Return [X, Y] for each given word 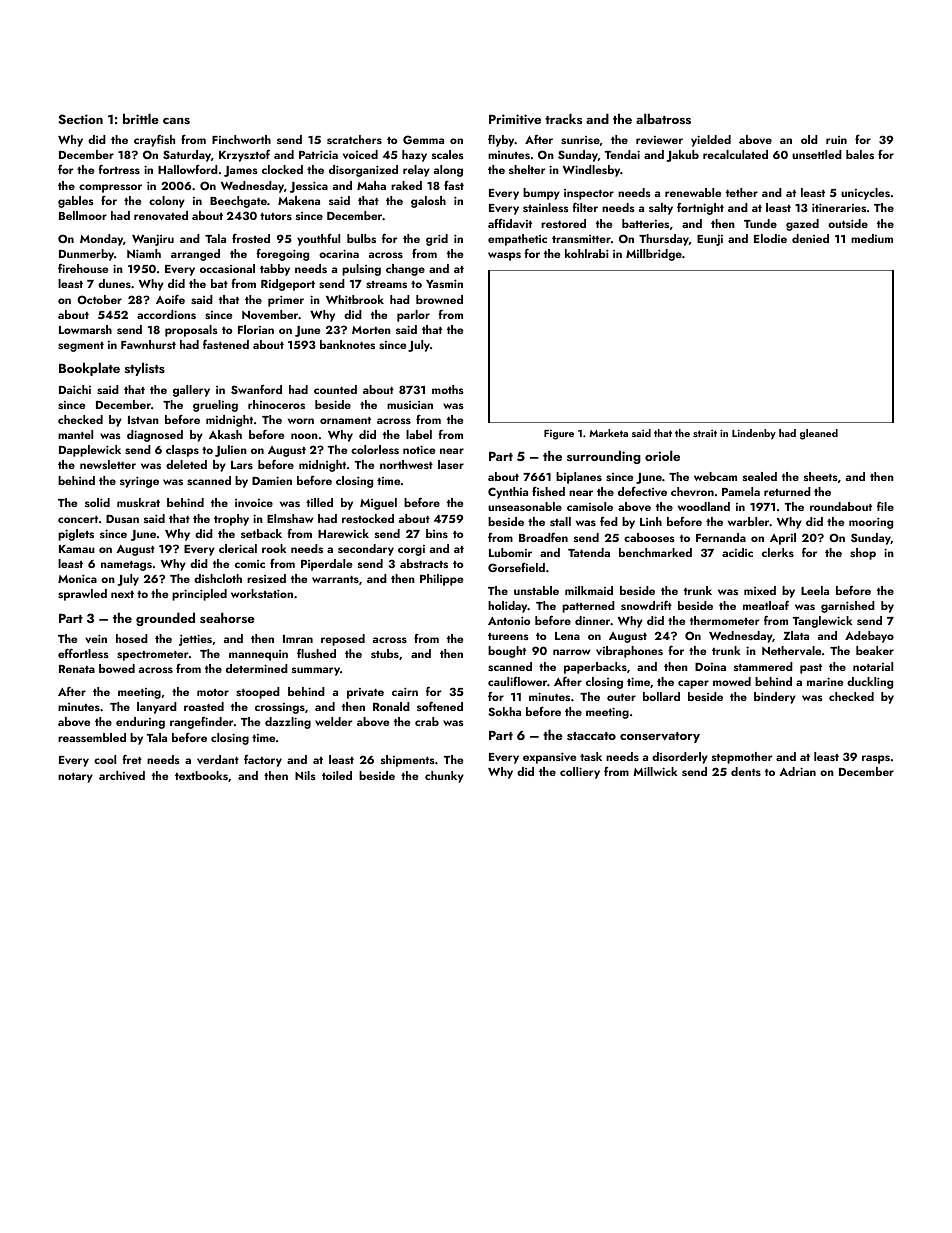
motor [213, 692]
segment [81, 347]
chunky [444, 777]
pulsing [361, 270]
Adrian [797, 771]
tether [742, 192]
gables [76, 202]
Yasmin [444, 283]
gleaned [819, 434]
